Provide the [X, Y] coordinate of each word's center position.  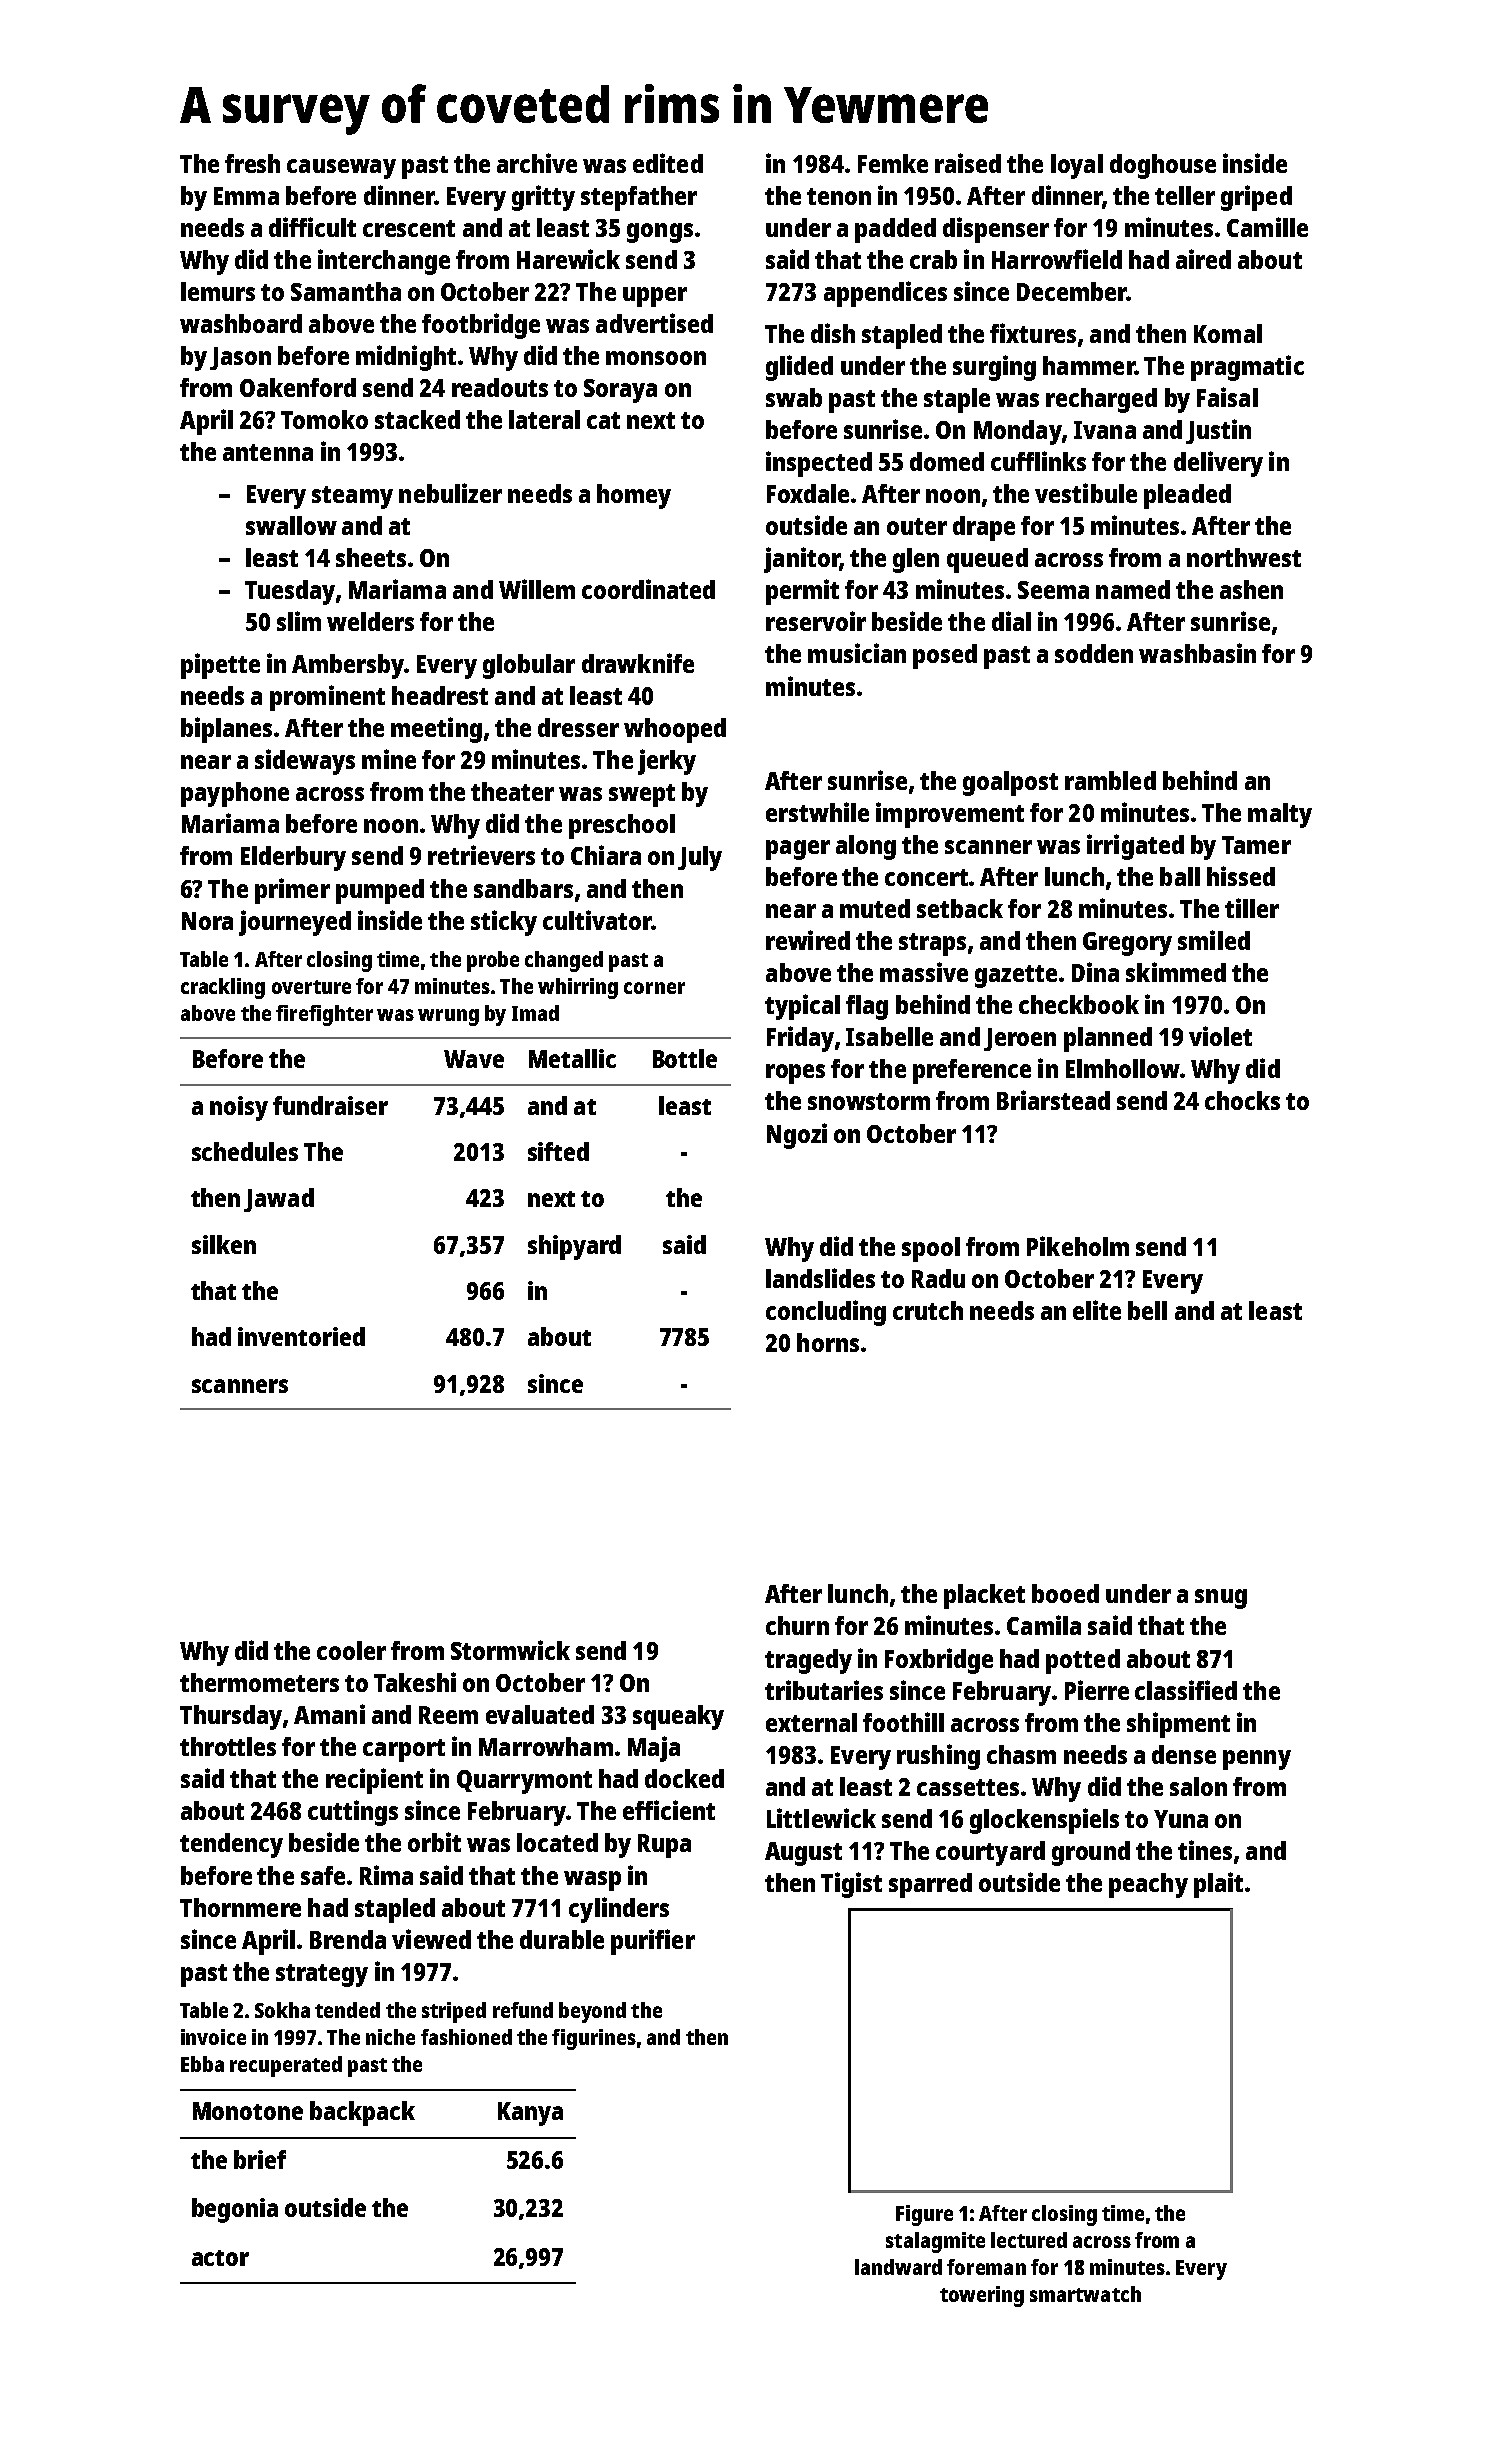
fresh [252, 163]
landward [898, 2267]
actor [220, 2258]
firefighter [324, 1015]
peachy [1148, 1885]
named [1133, 589]
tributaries [824, 1690]
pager [798, 850]
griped [1256, 198]
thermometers [259, 1682]
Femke [893, 163]
